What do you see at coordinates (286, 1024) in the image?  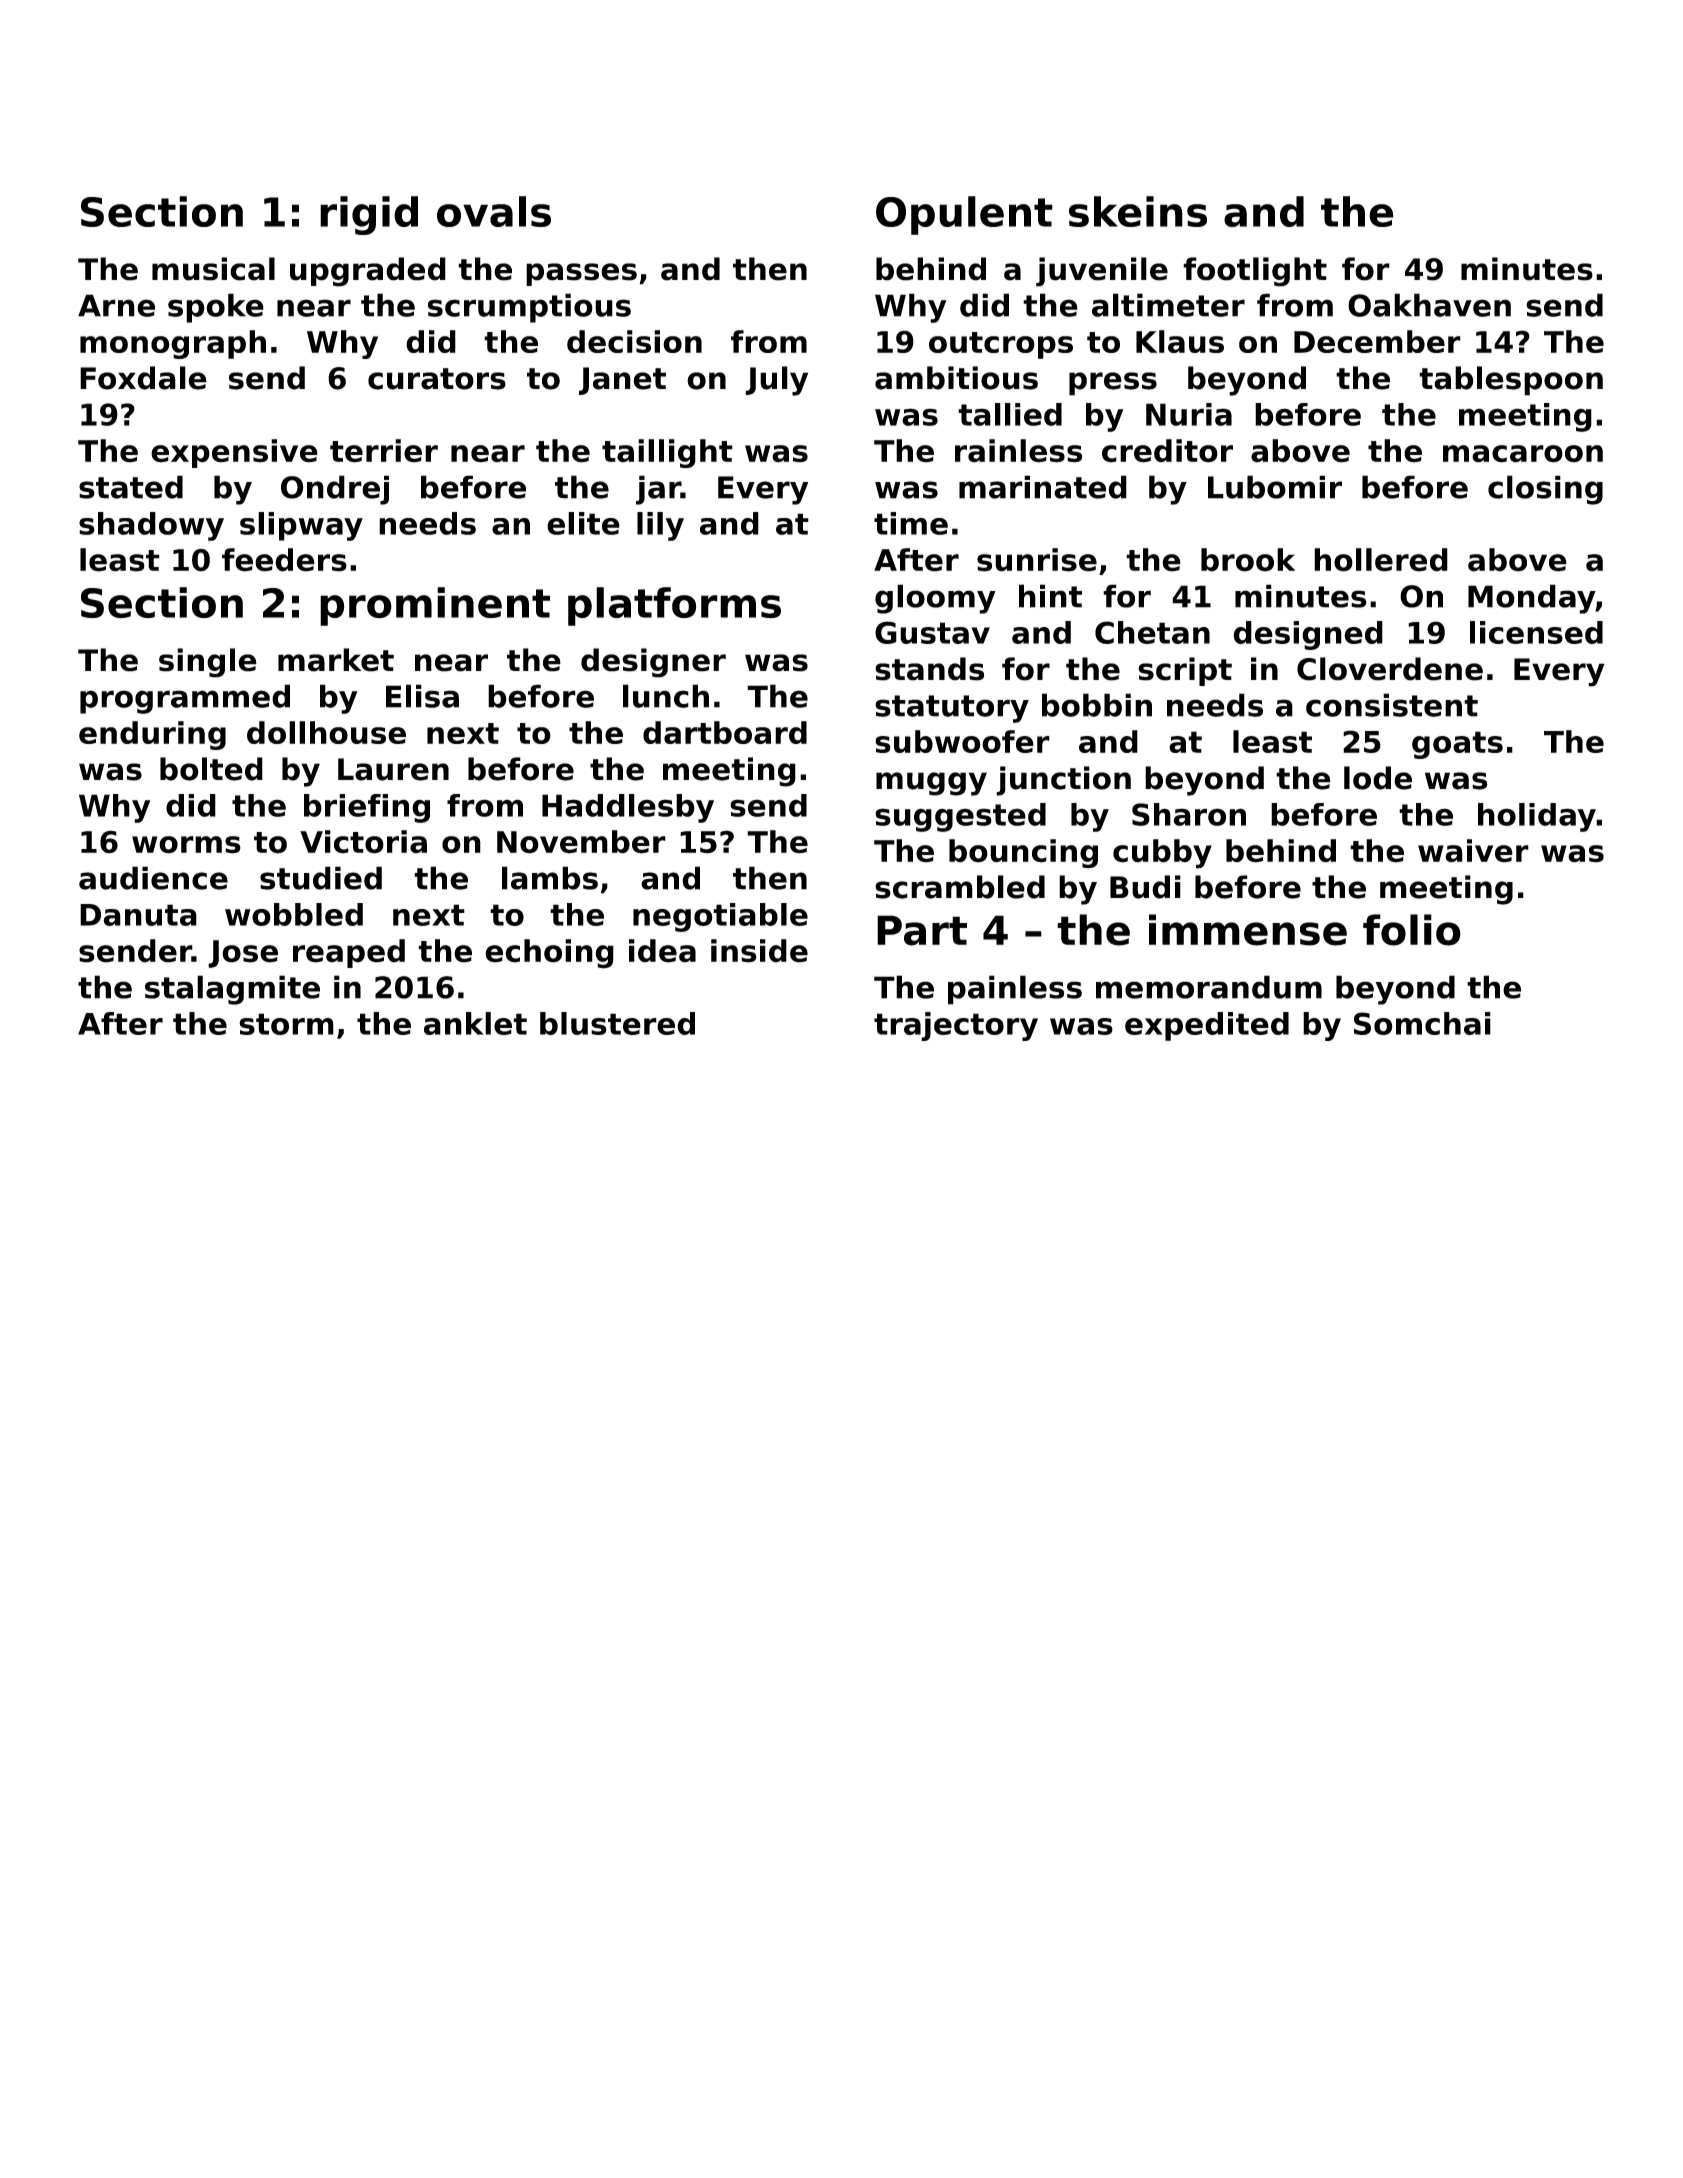 I see `storm` at bounding box center [286, 1024].
